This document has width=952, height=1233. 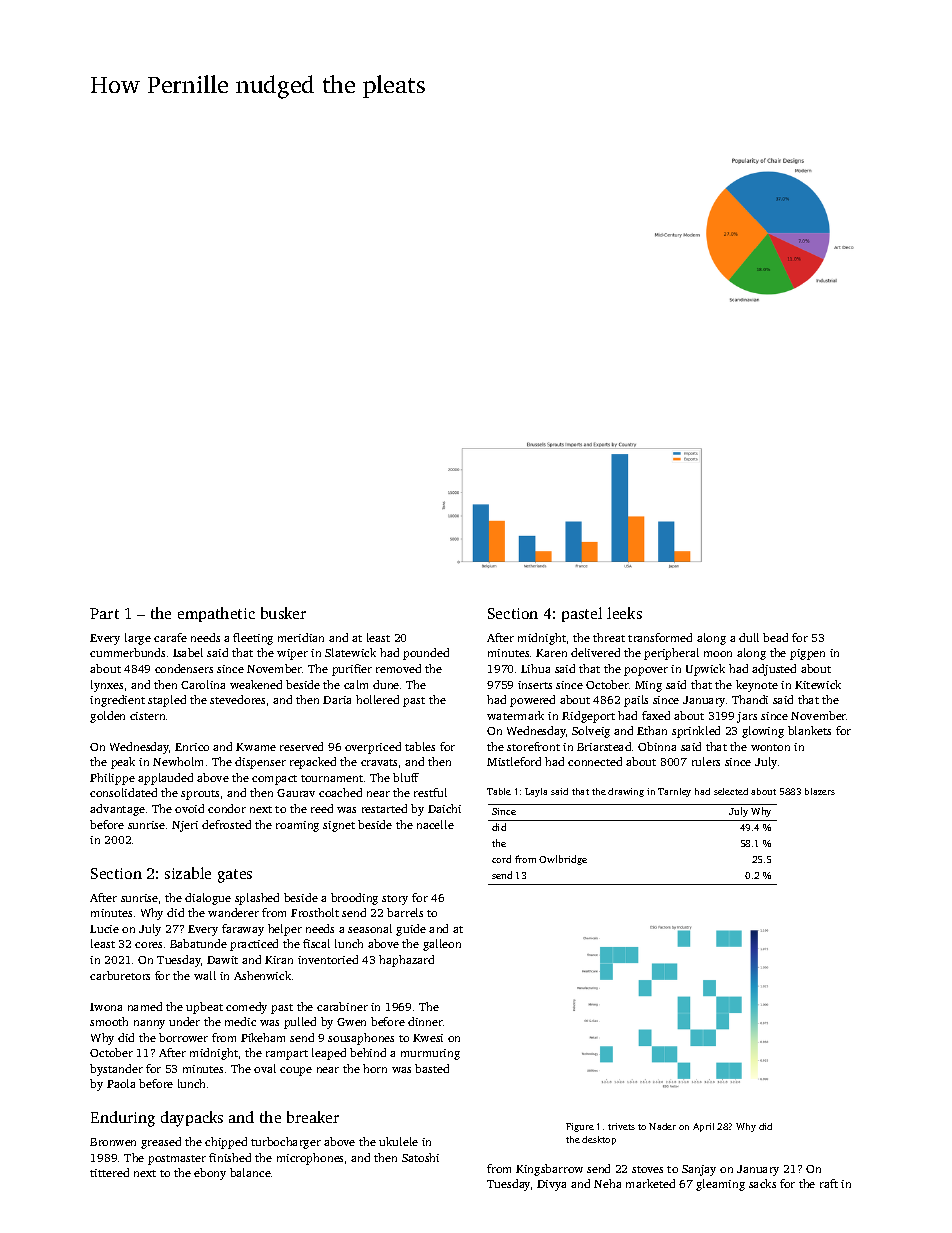 What do you see at coordinates (406, 777) in the document?
I see `bluff` at bounding box center [406, 777].
